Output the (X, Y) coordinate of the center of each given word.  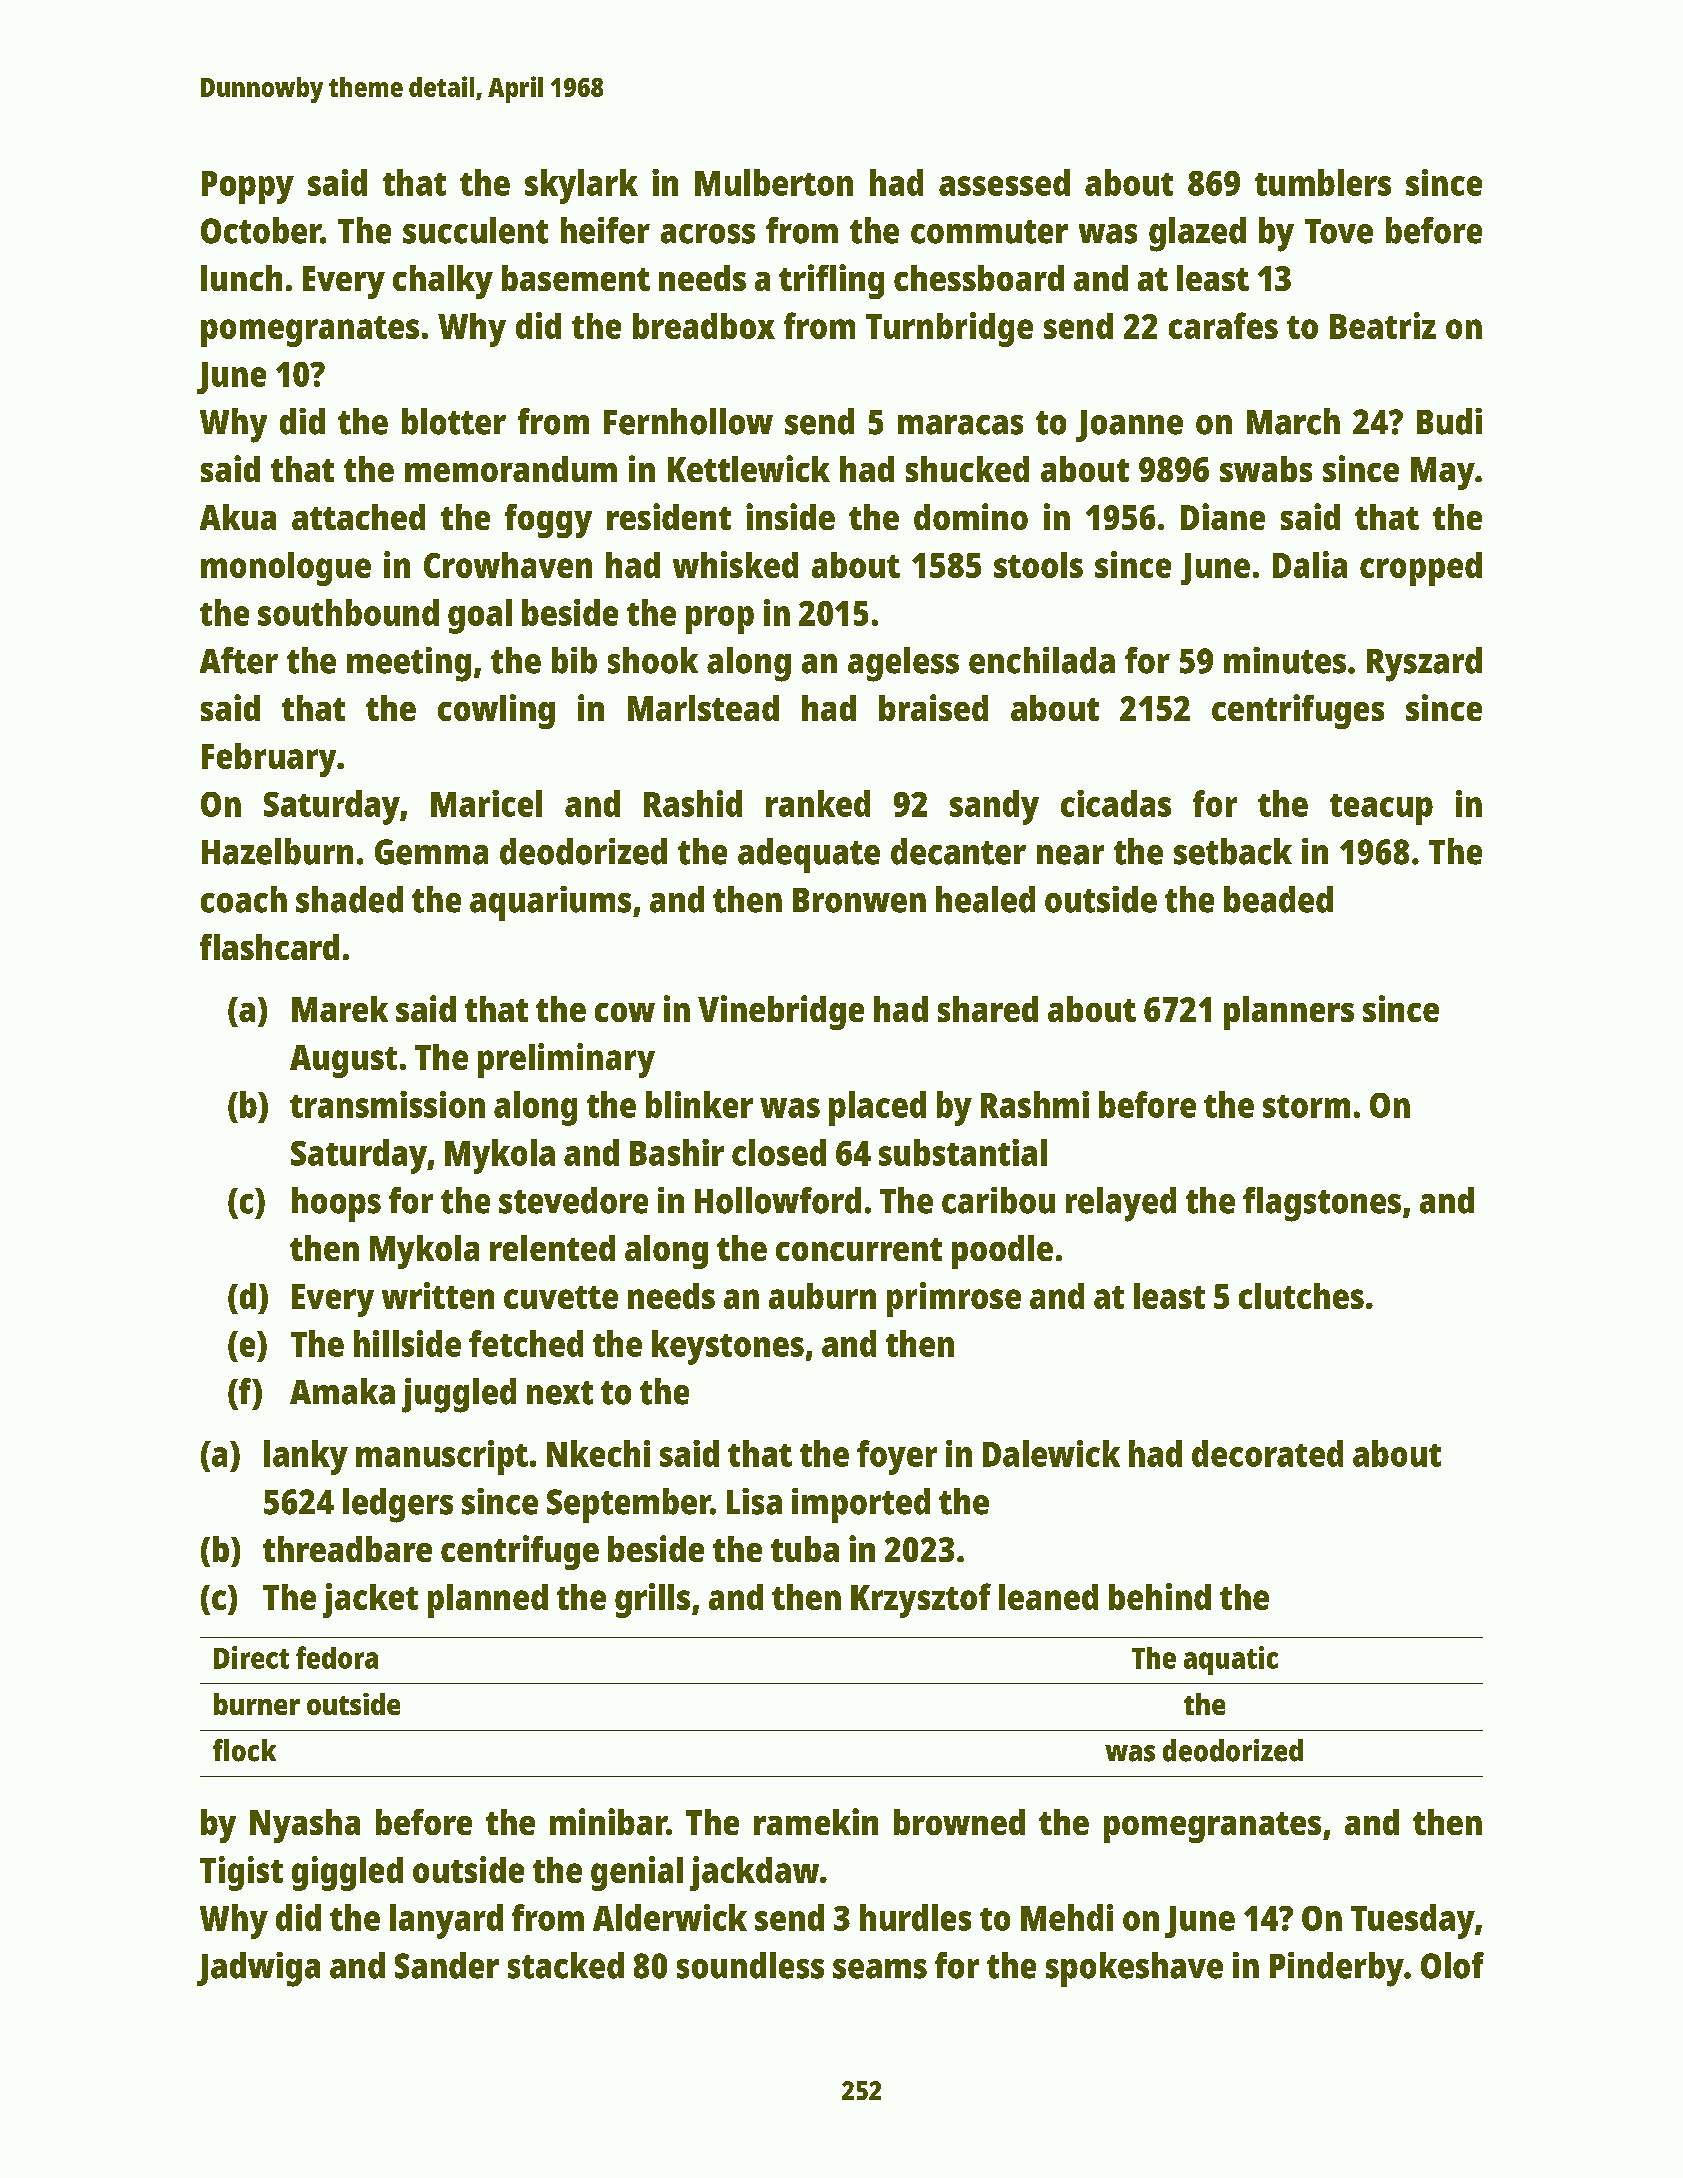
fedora (337, 1657)
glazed (1197, 234)
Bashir (677, 1152)
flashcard (269, 947)
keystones (728, 1347)
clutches (1301, 1296)
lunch (241, 278)
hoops (336, 1204)
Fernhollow (688, 421)
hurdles (915, 1917)
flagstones (1322, 1204)
